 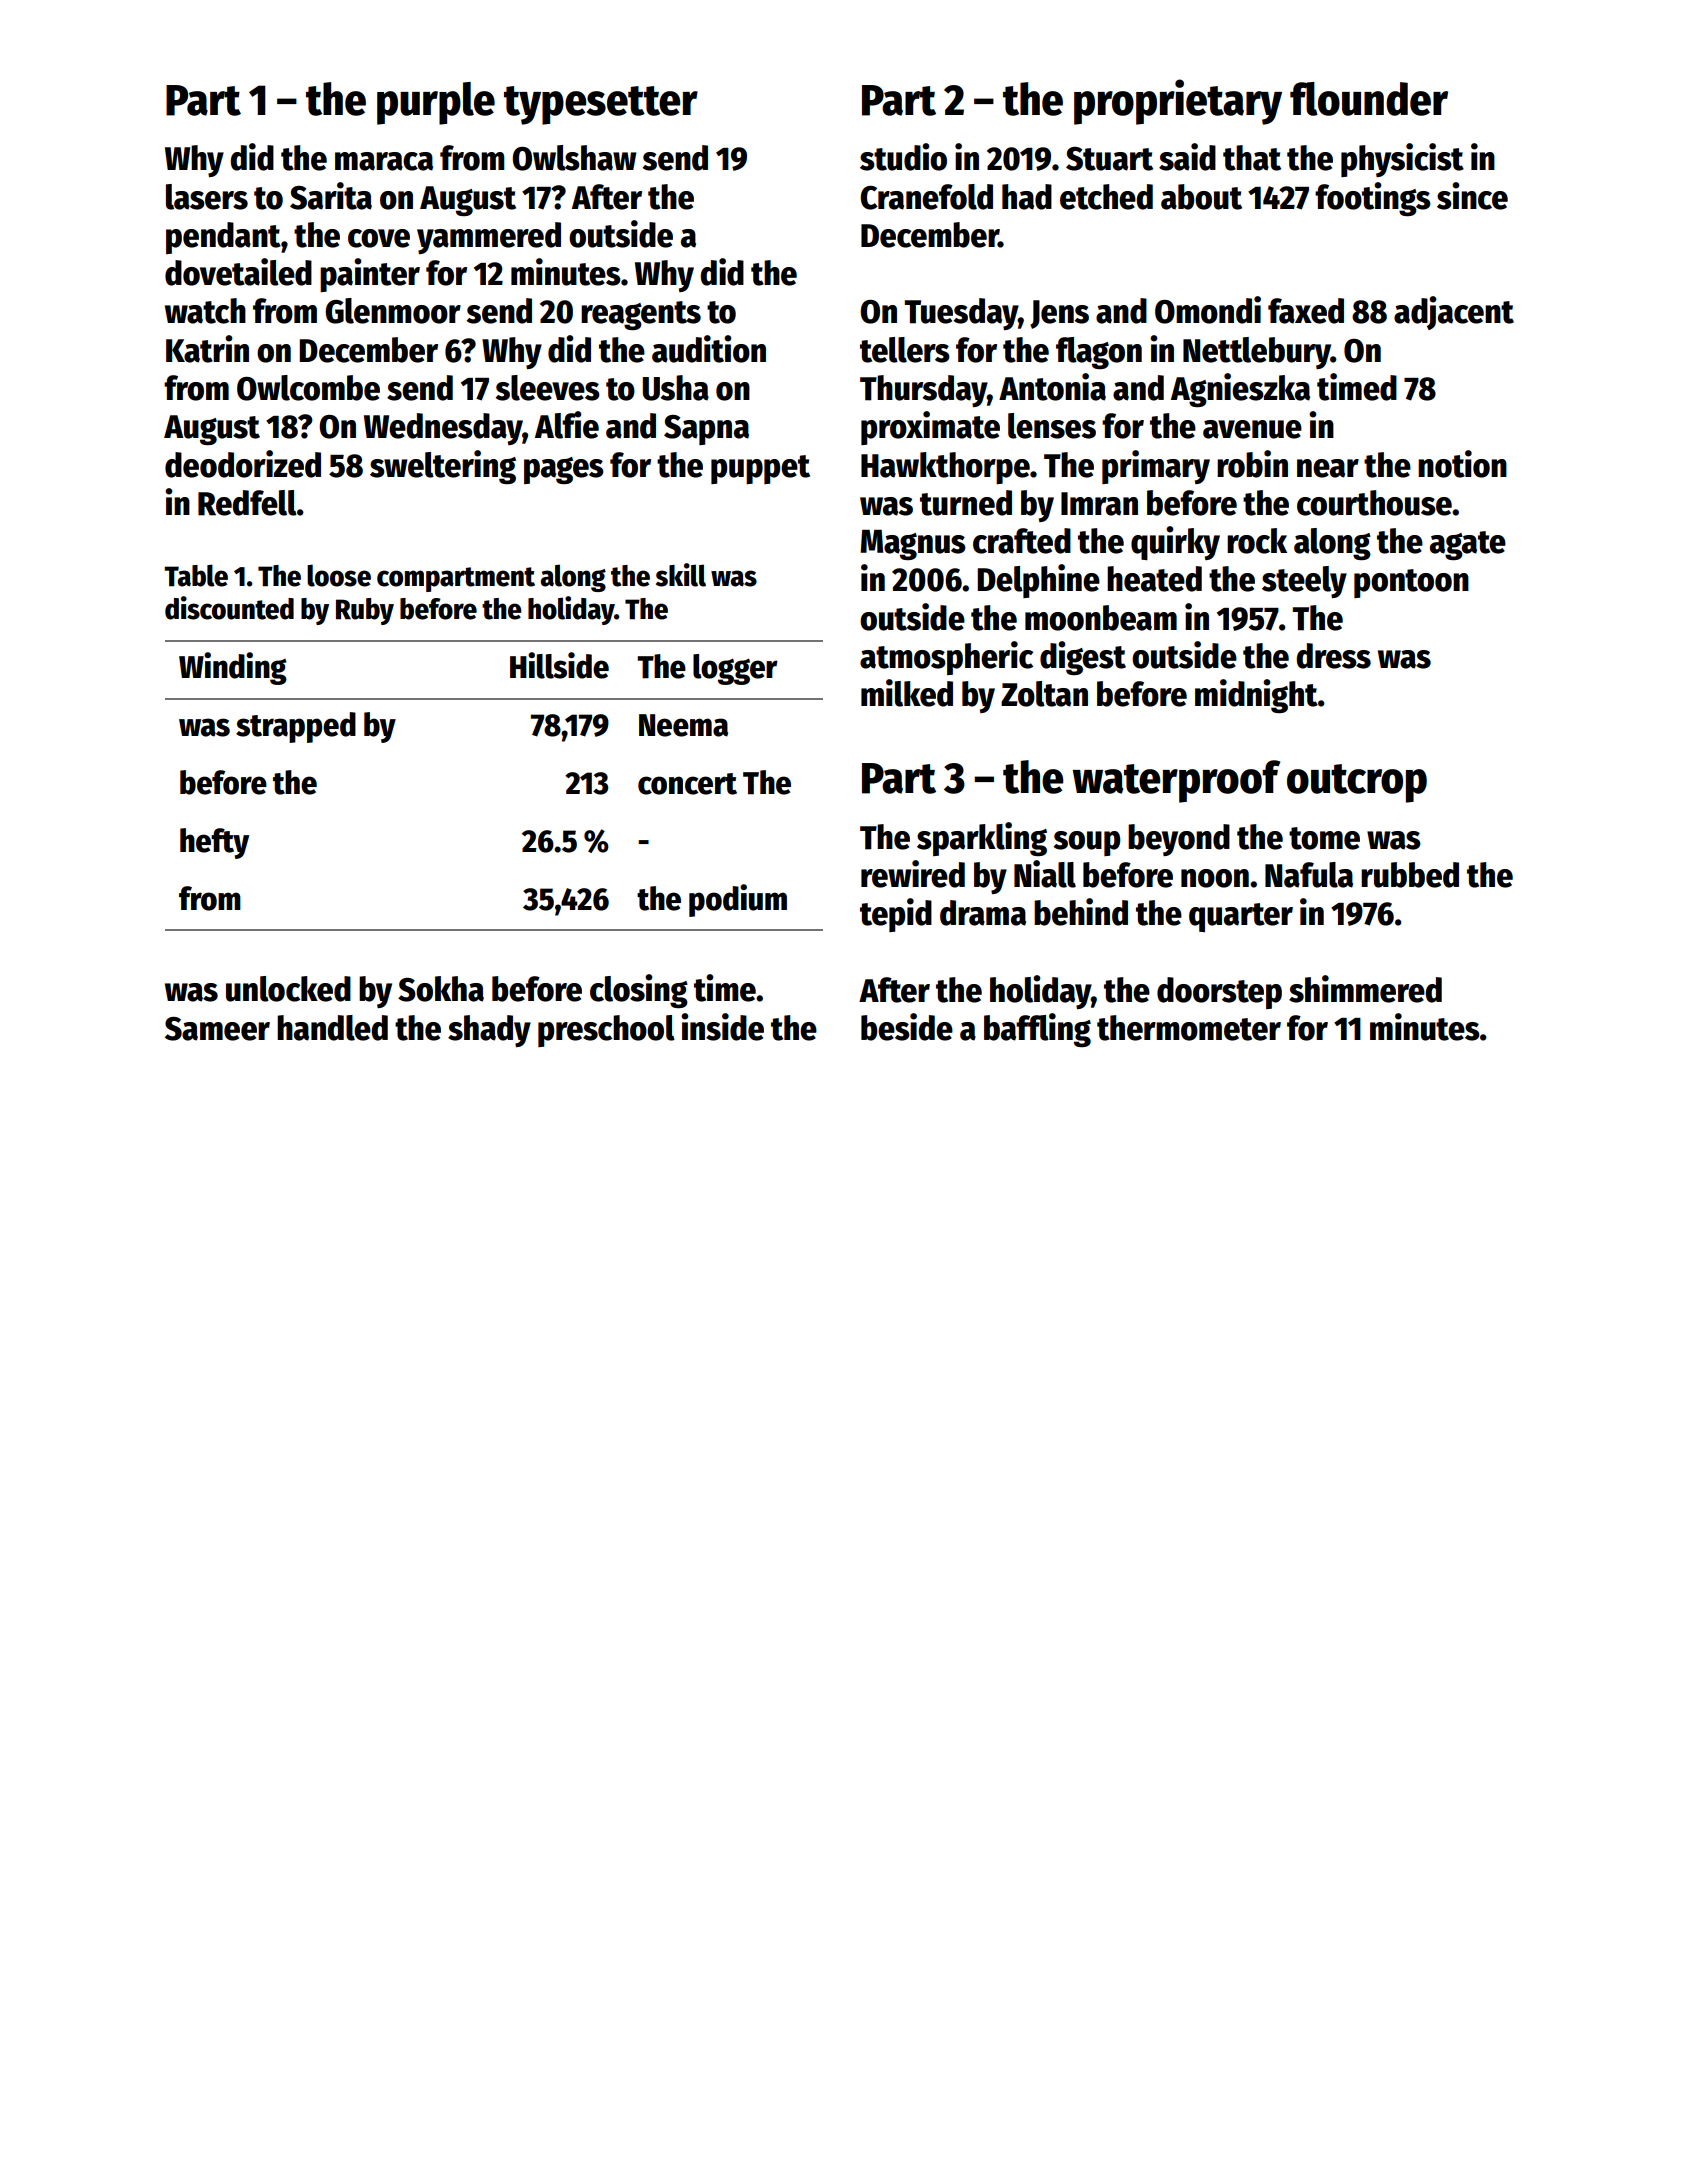 I want to click on Sameer, so click(x=217, y=1029).
